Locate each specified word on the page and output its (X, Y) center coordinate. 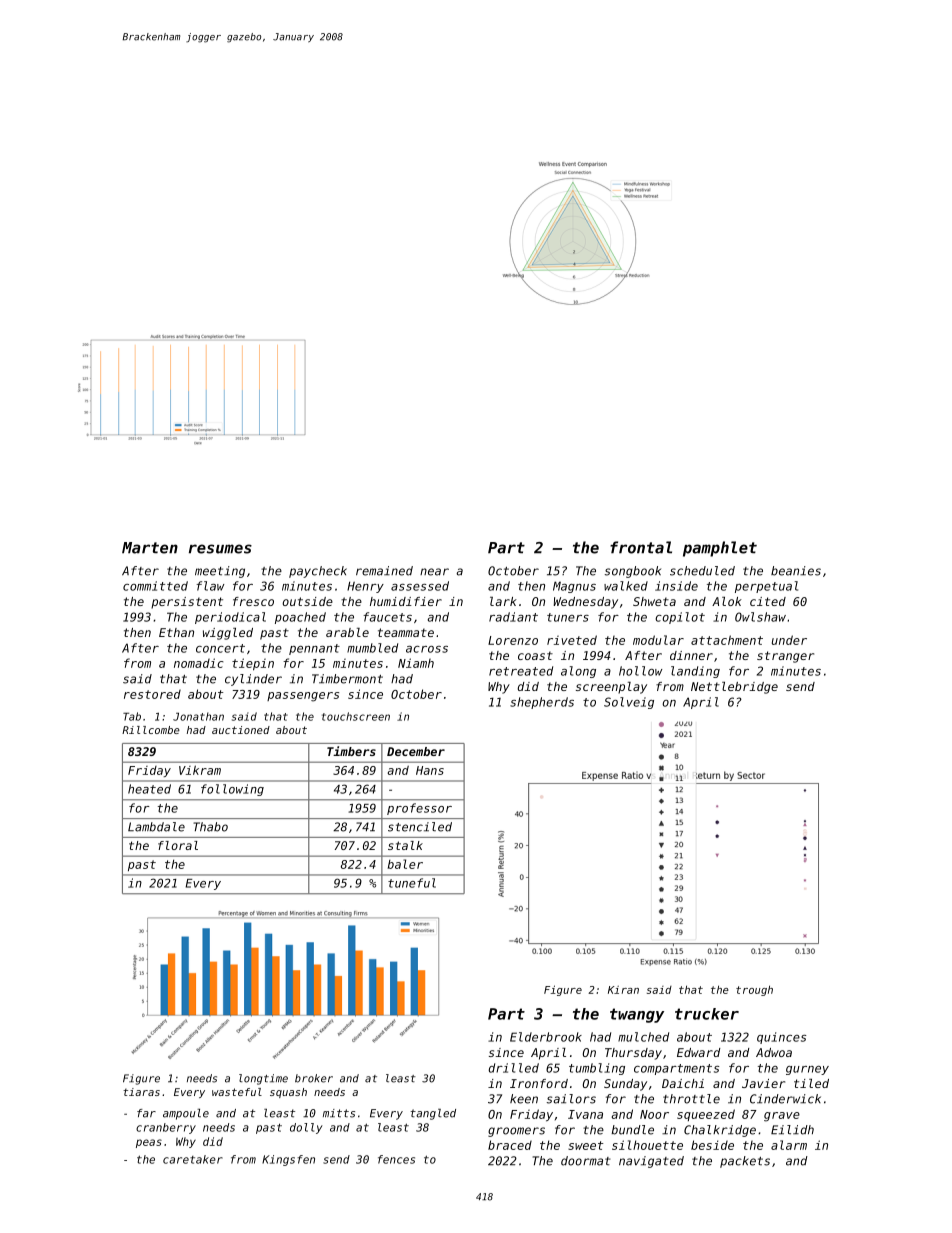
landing (695, 672)
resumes (220, 549)
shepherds (542, 703)
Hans (430, 770)
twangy (637, 1015)
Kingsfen (288, 1160)
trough (754, 990)
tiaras (141, 1092)
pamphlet (720, 549)
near (434, 572)
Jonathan (198, 716)
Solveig (629, 703)
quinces (781, 1038)
